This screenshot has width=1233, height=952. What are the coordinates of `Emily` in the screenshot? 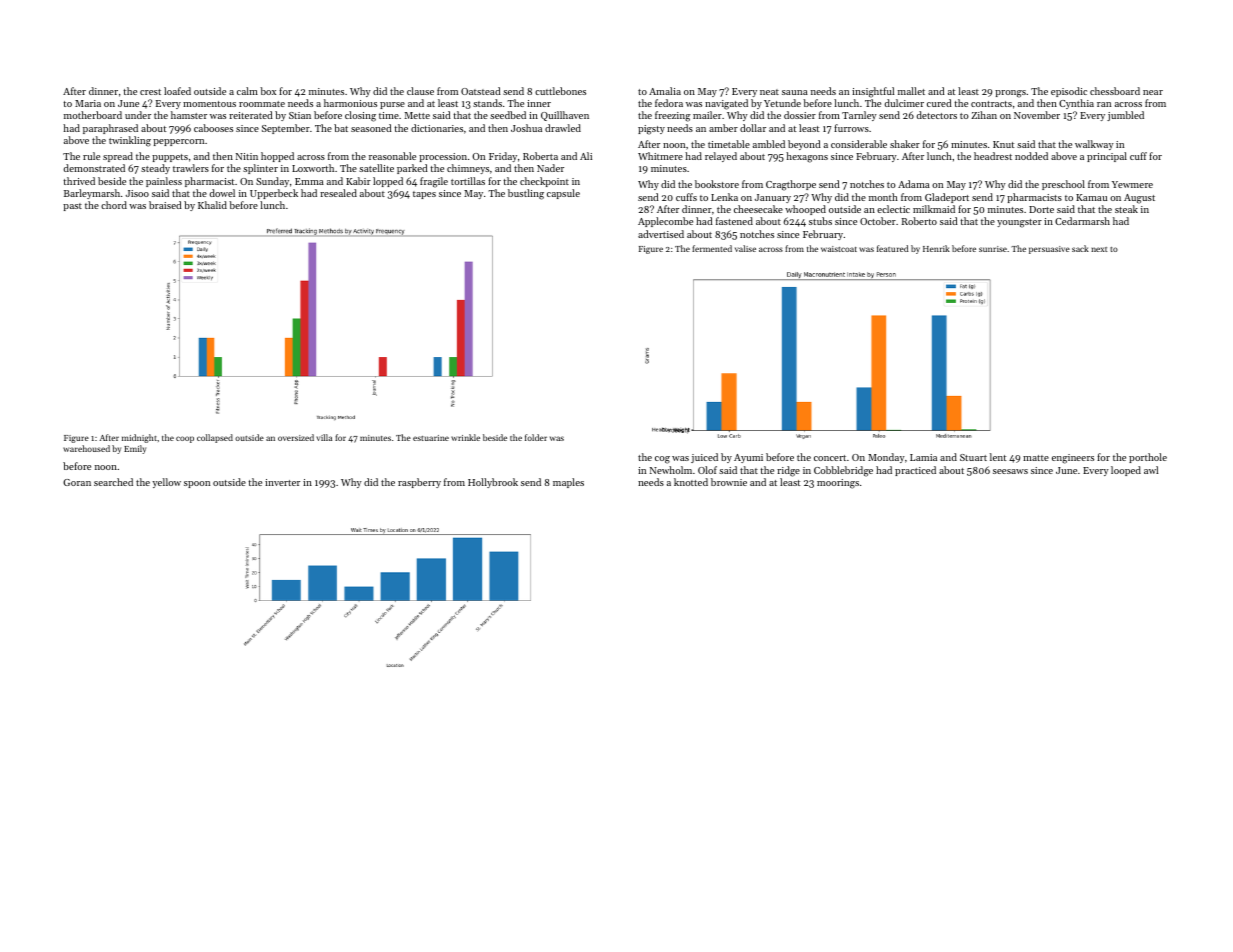 It's located at (135, 449).
